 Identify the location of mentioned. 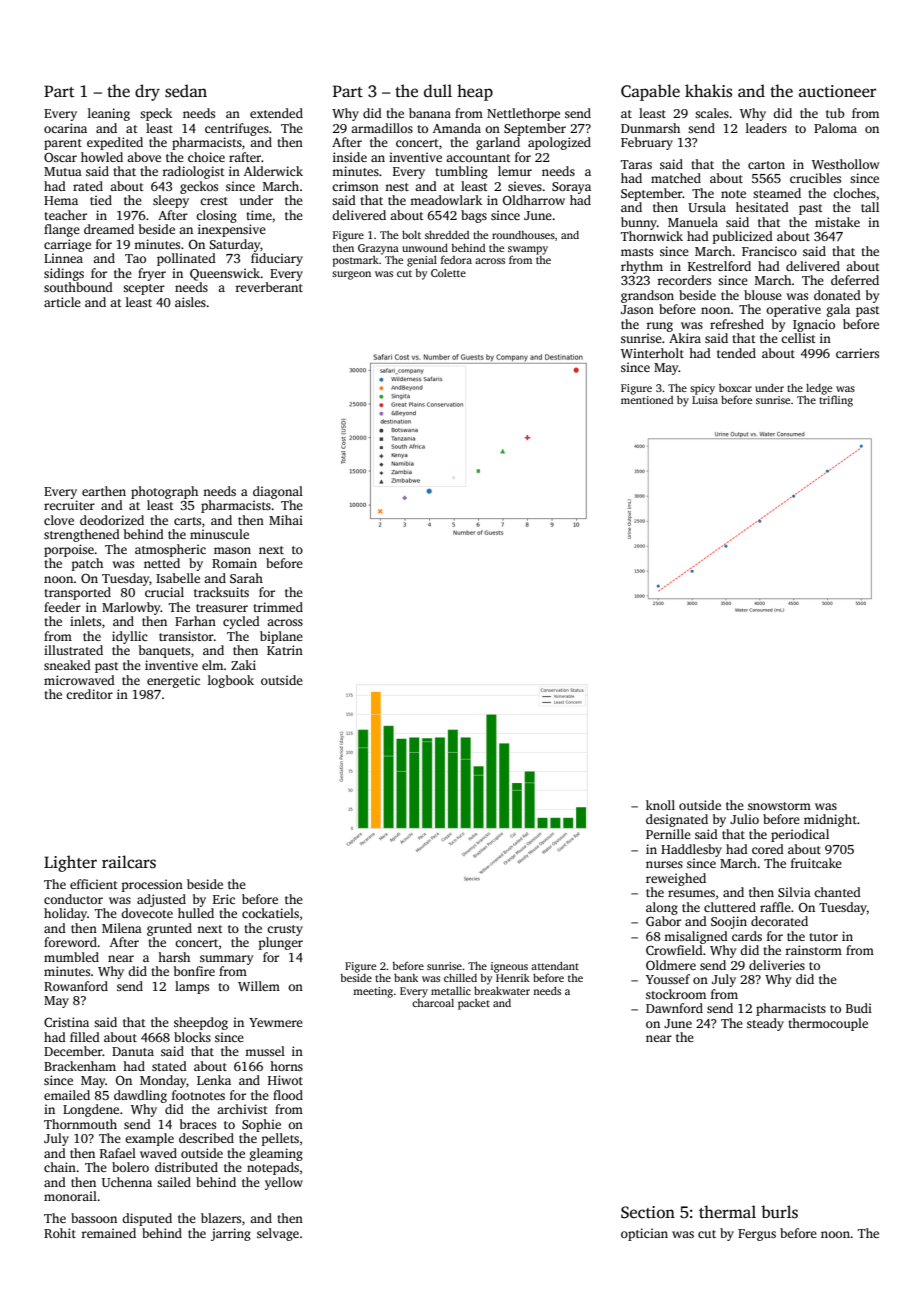
(647, 400).
